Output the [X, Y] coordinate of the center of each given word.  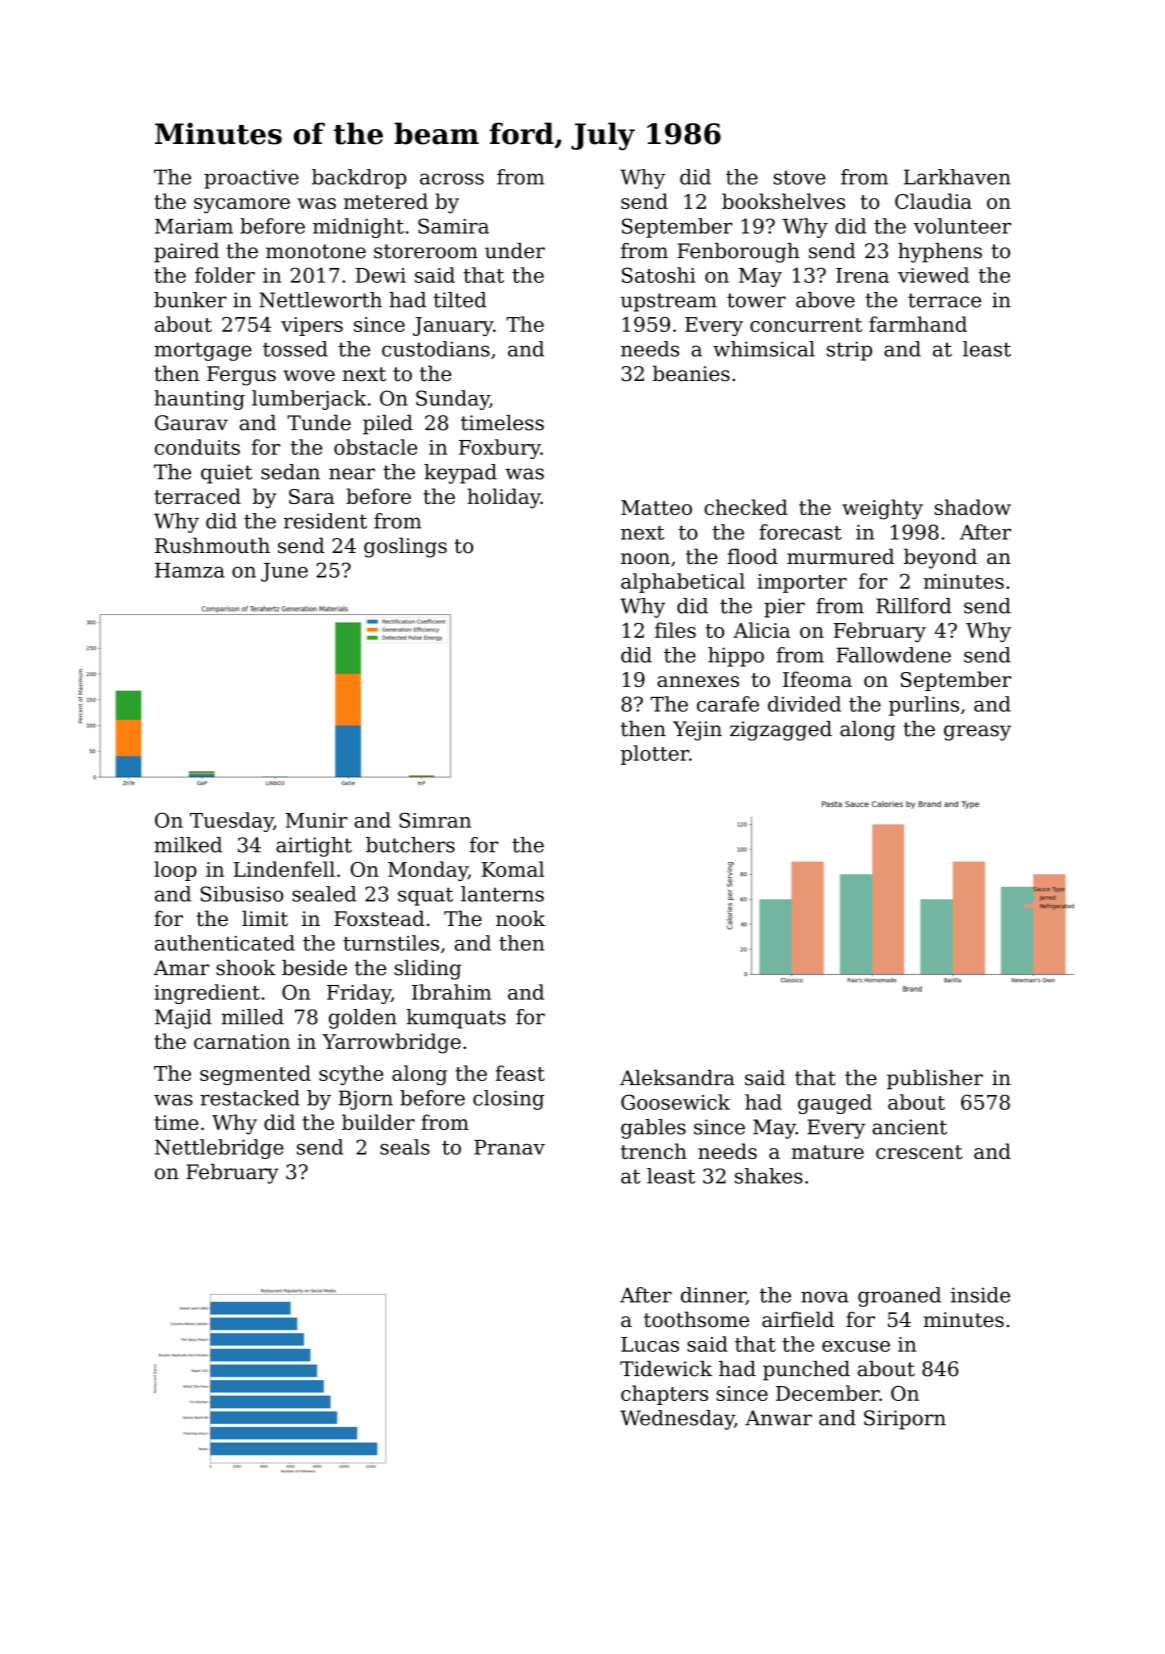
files [675, 630]
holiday [504, 498]
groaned [899, 1297]
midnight [358, 228]
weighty [882, 509]
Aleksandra [677, 1078]
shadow [973, 507]
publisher [935, 1080]
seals [405, 1147]
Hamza [190, 570]
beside [314, 968]
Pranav [509, 1147]
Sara [312, 496]
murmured [840, 556]
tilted [459, 300]
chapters [664, 1395]
